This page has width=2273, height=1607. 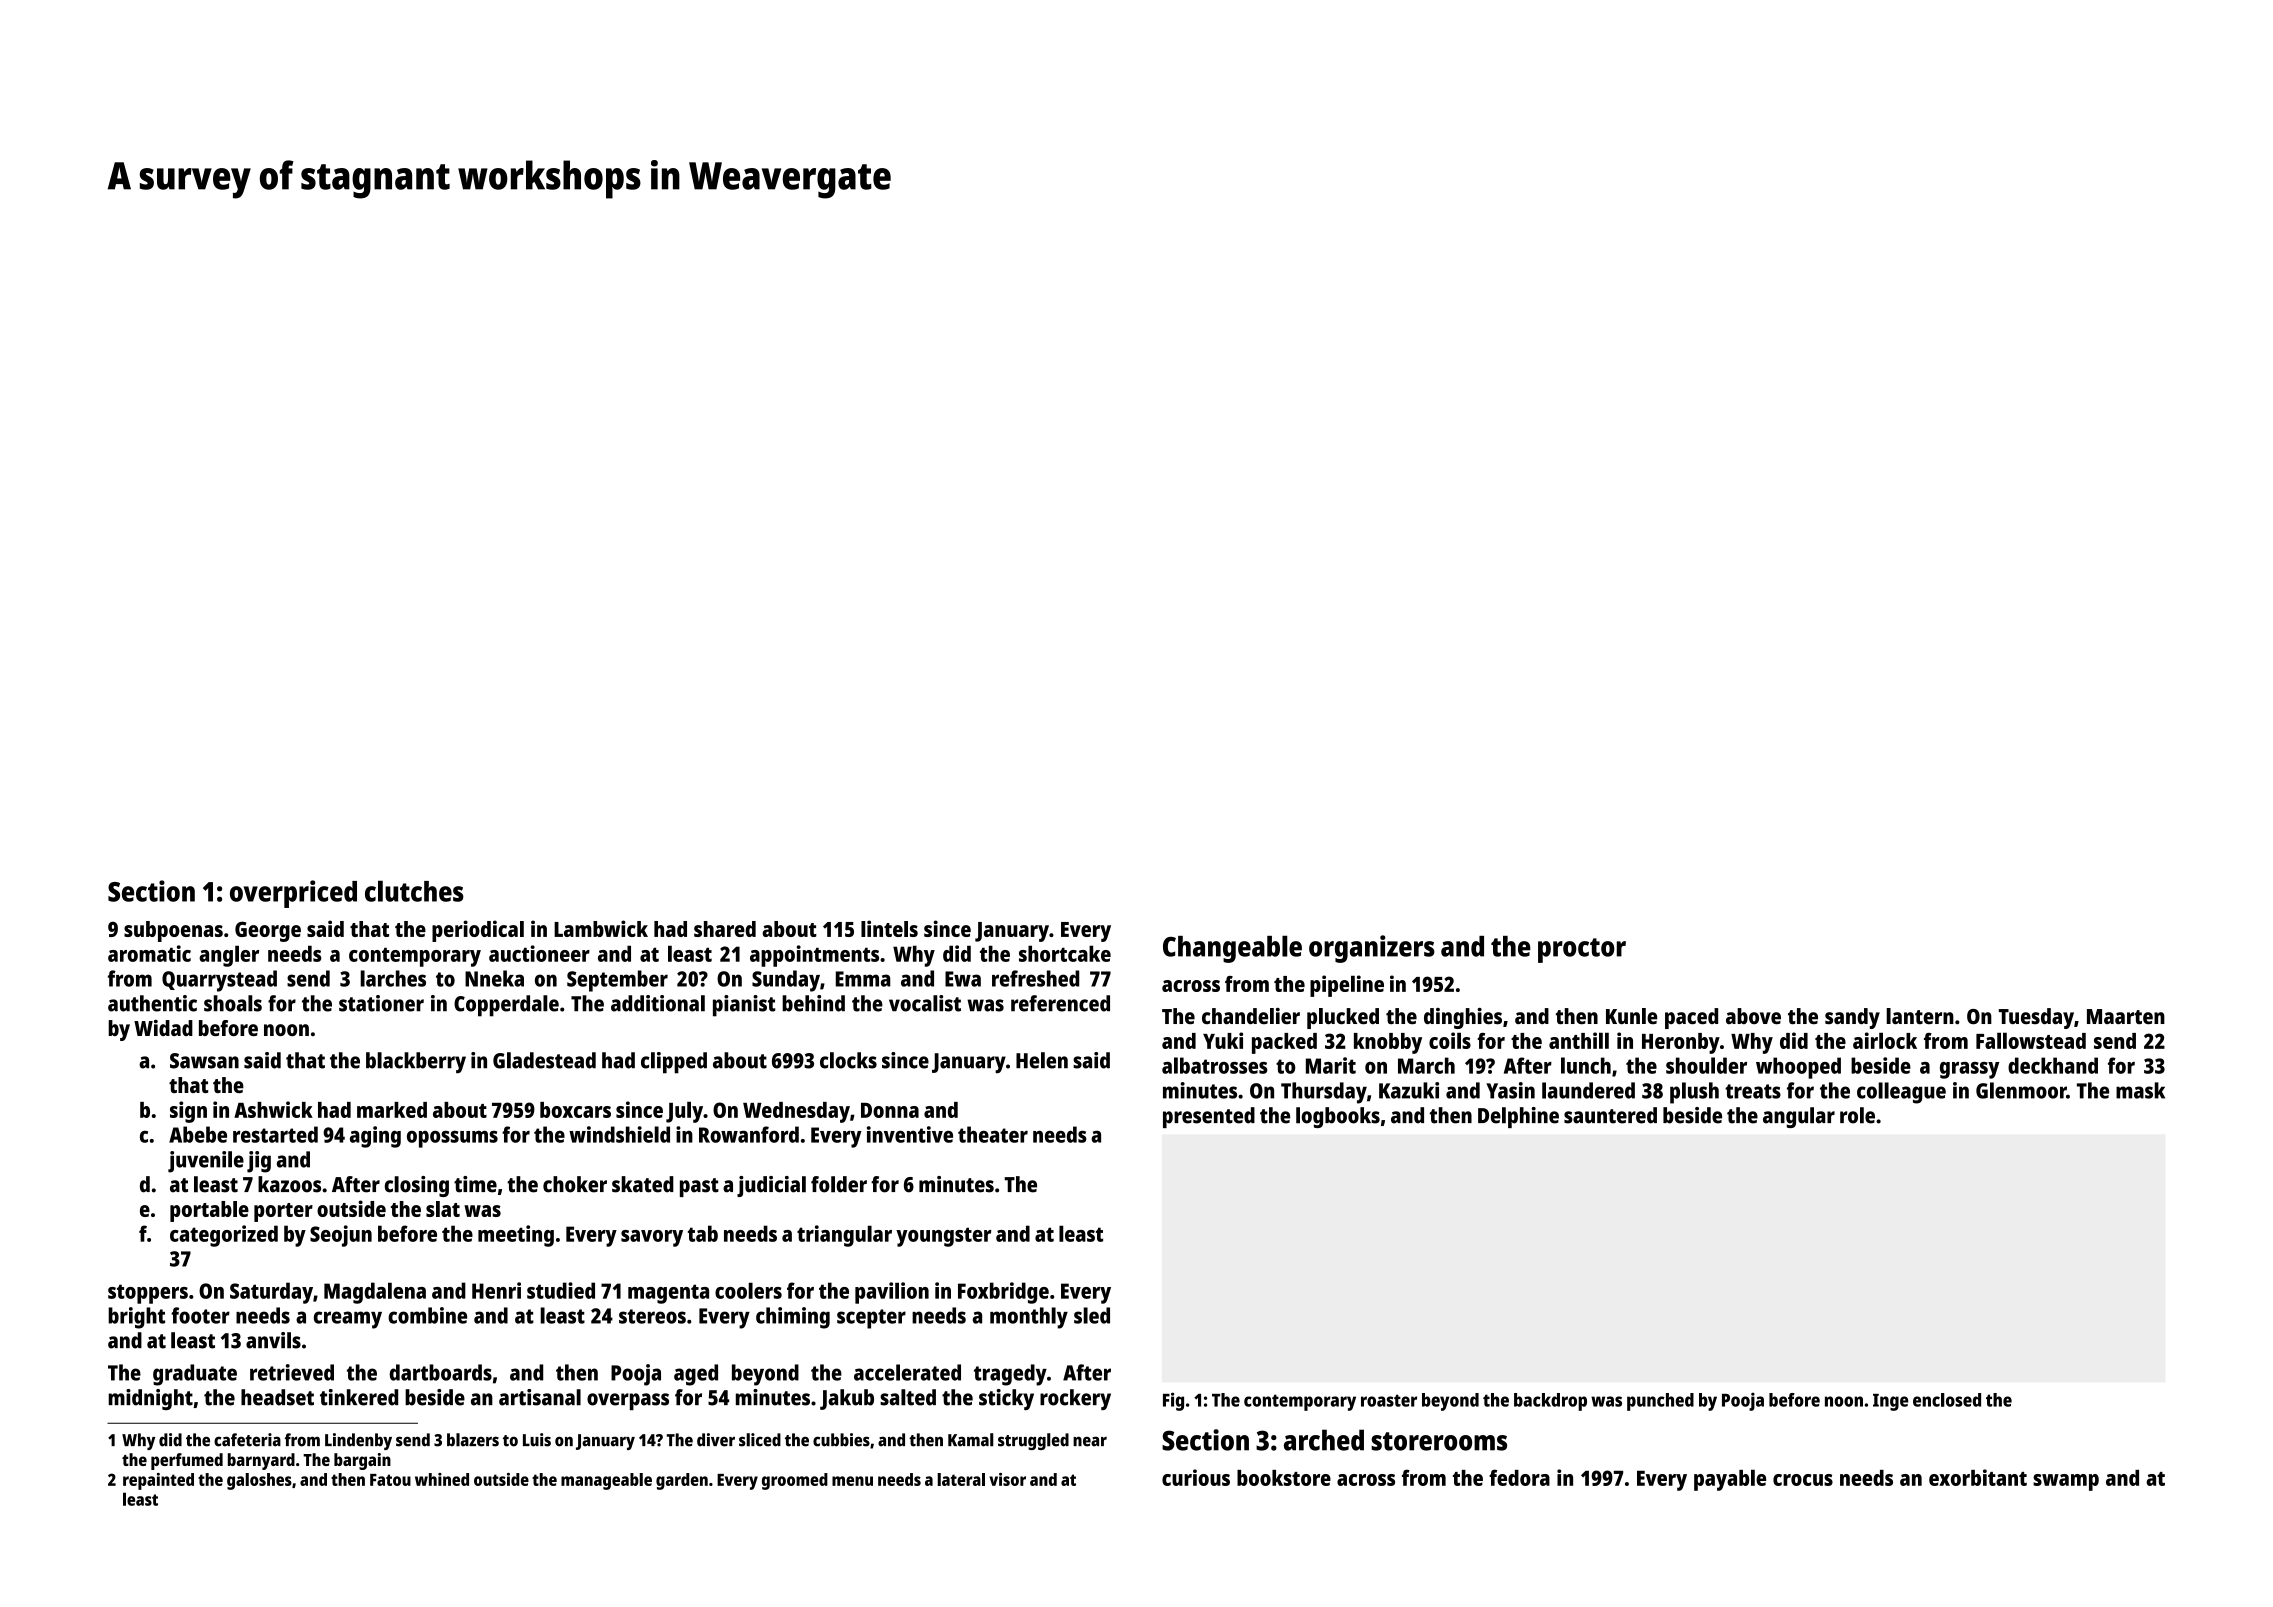 I want to click on repainted, so click(x=158, y=1481).
